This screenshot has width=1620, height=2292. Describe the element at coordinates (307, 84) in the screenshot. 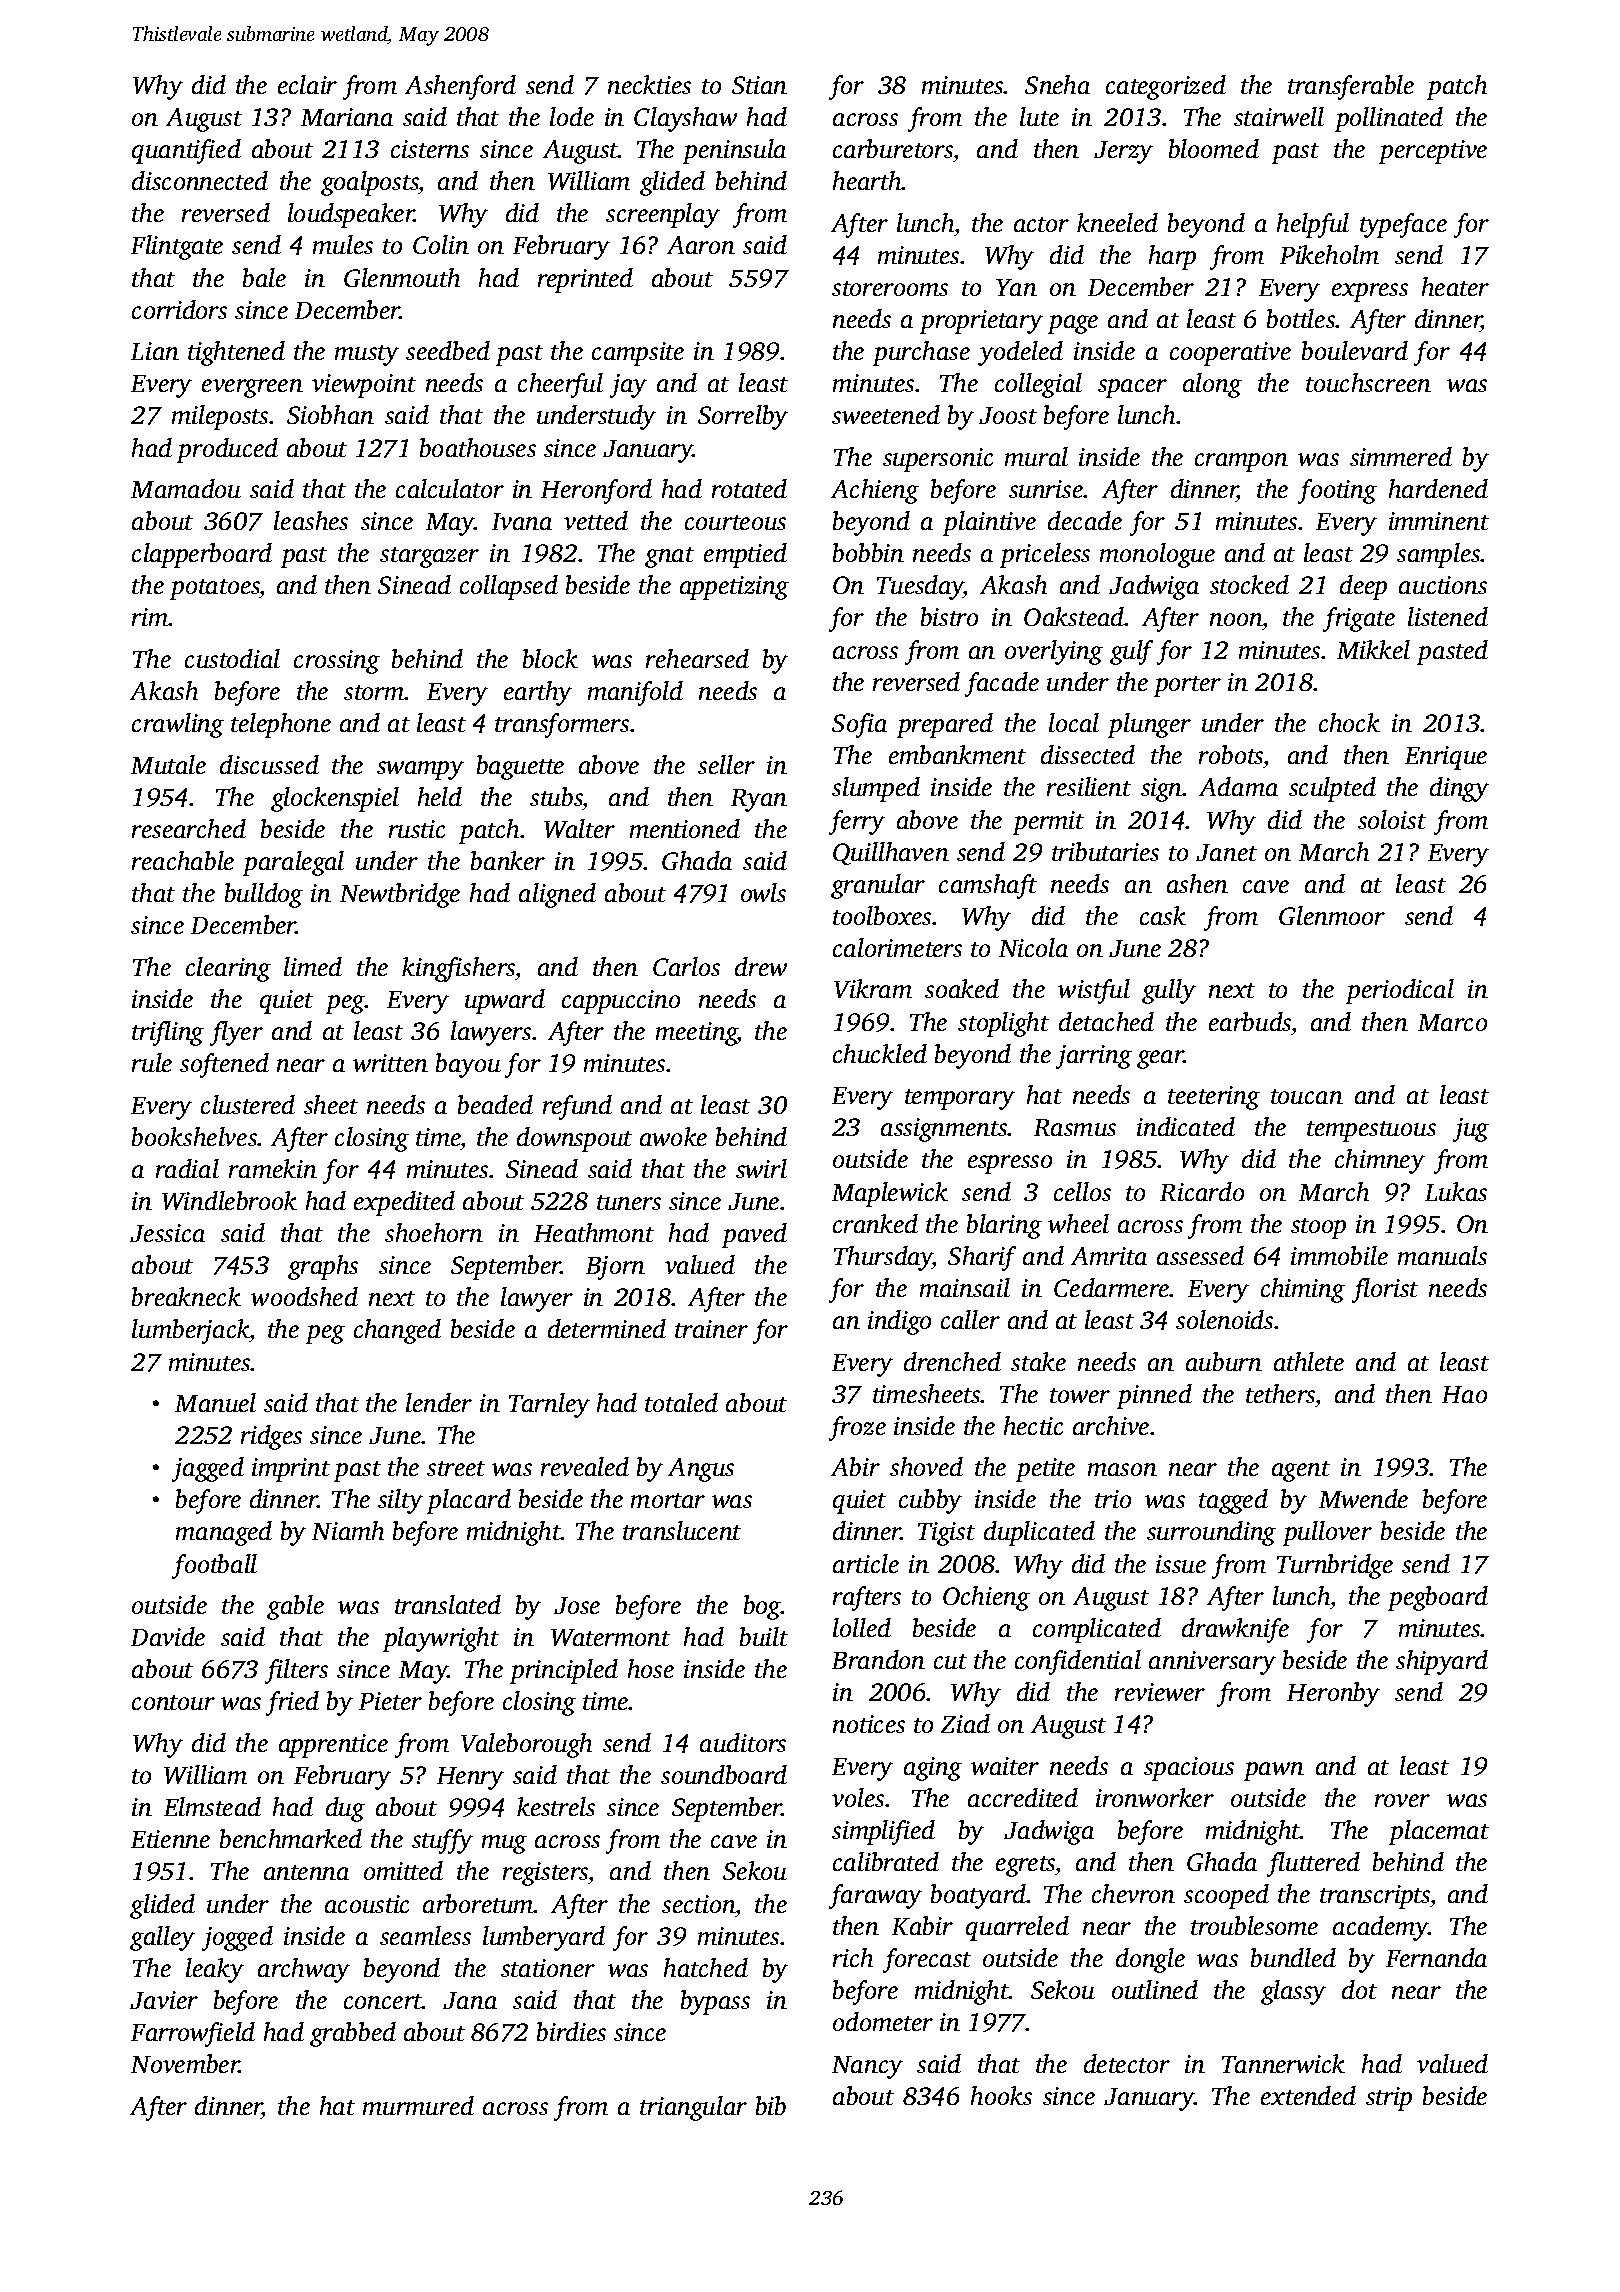

I see `eclair` at that location.
